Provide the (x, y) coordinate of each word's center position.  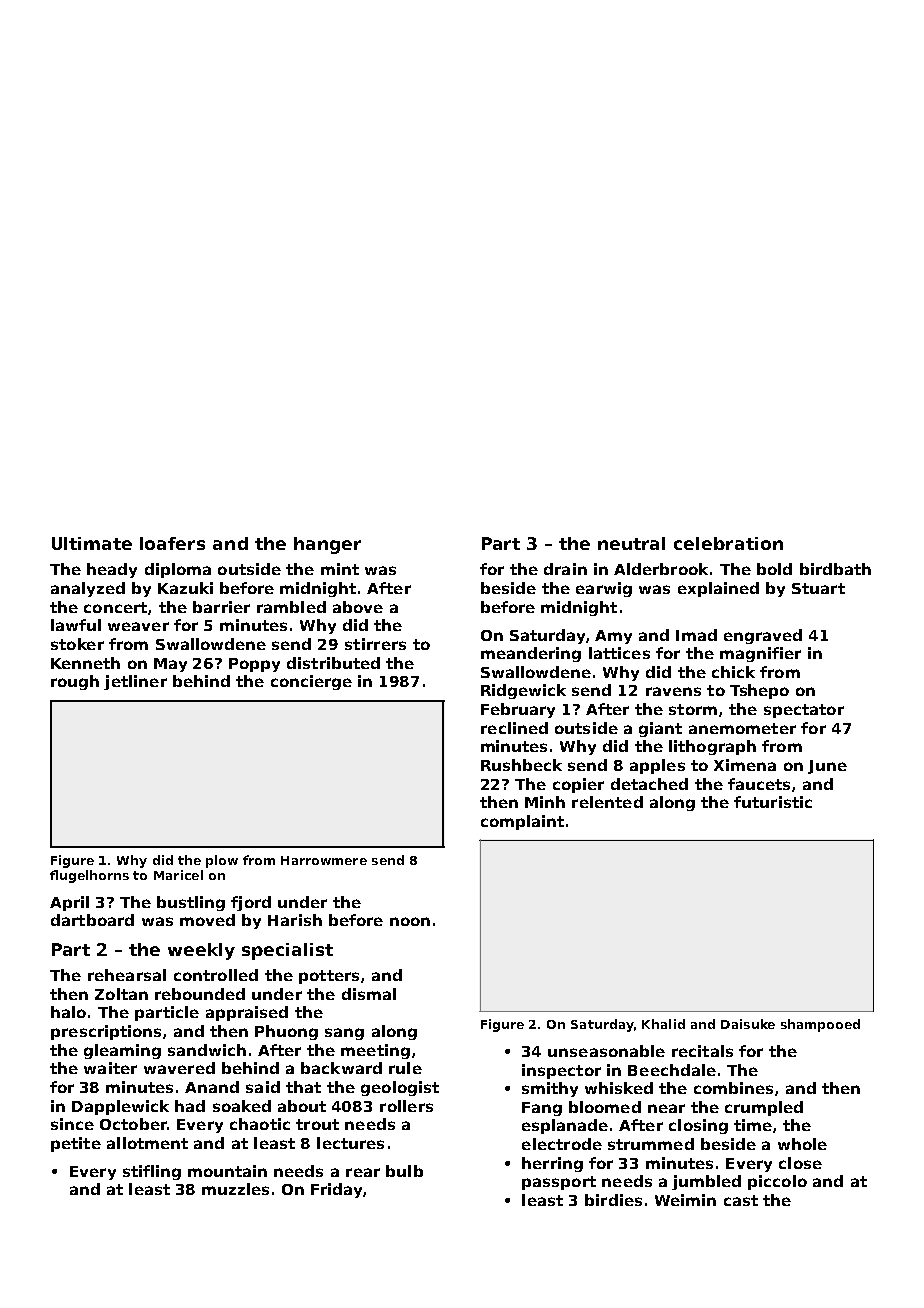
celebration (728, 543)
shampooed (820, 1025)
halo (68, 1012)
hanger (327, 545)
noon (410, 921)
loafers (172, 543)
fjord (251, 903)
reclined (514, 728)
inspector (561, 1071)
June (827, 767)
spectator (804, 711)
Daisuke (748, 1024)
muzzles (235, 1189)
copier (578, 785)
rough (75, 682)
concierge (311, 682)
